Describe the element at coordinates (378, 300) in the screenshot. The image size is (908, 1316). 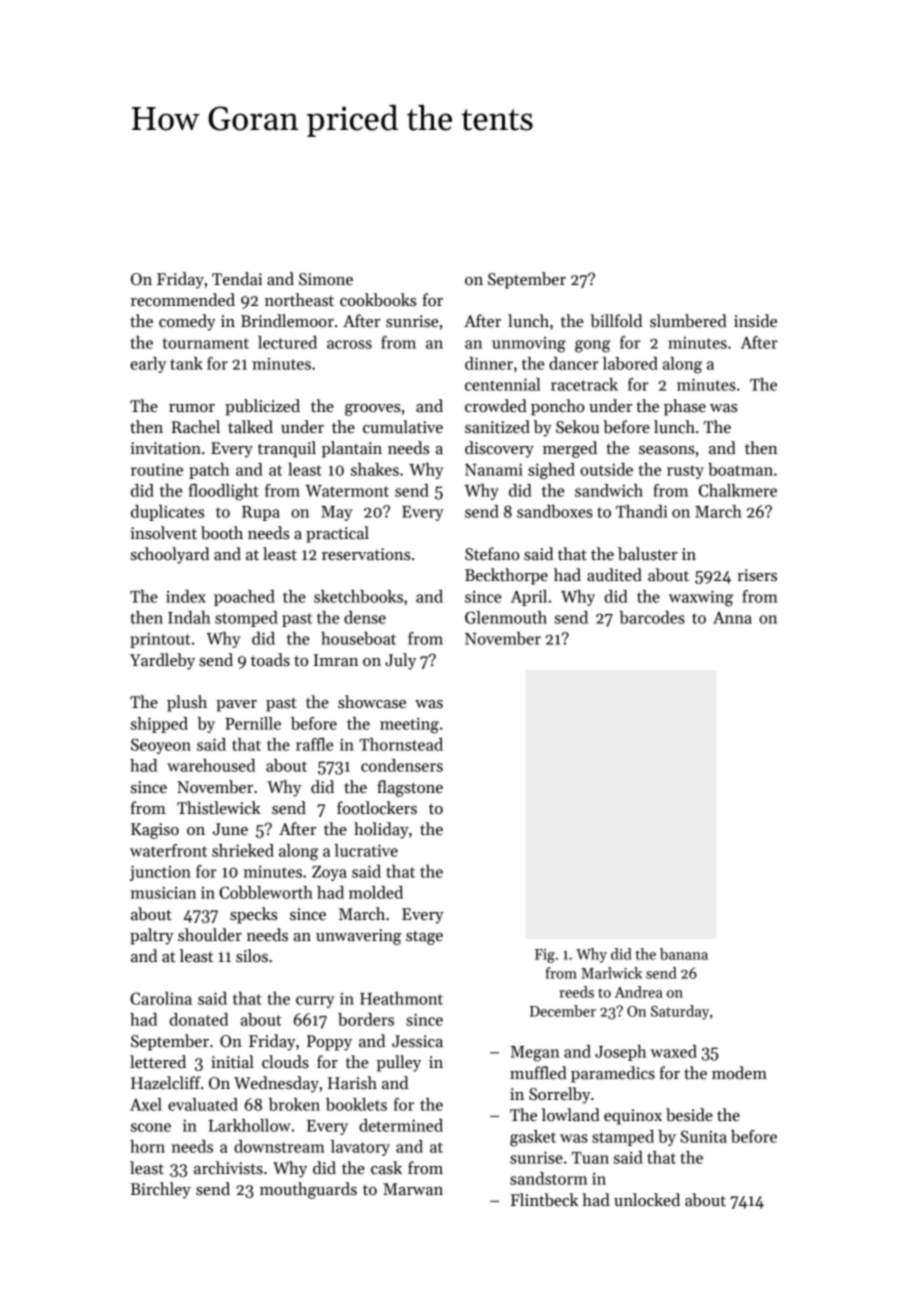
I see `cookbooks` at that location.
